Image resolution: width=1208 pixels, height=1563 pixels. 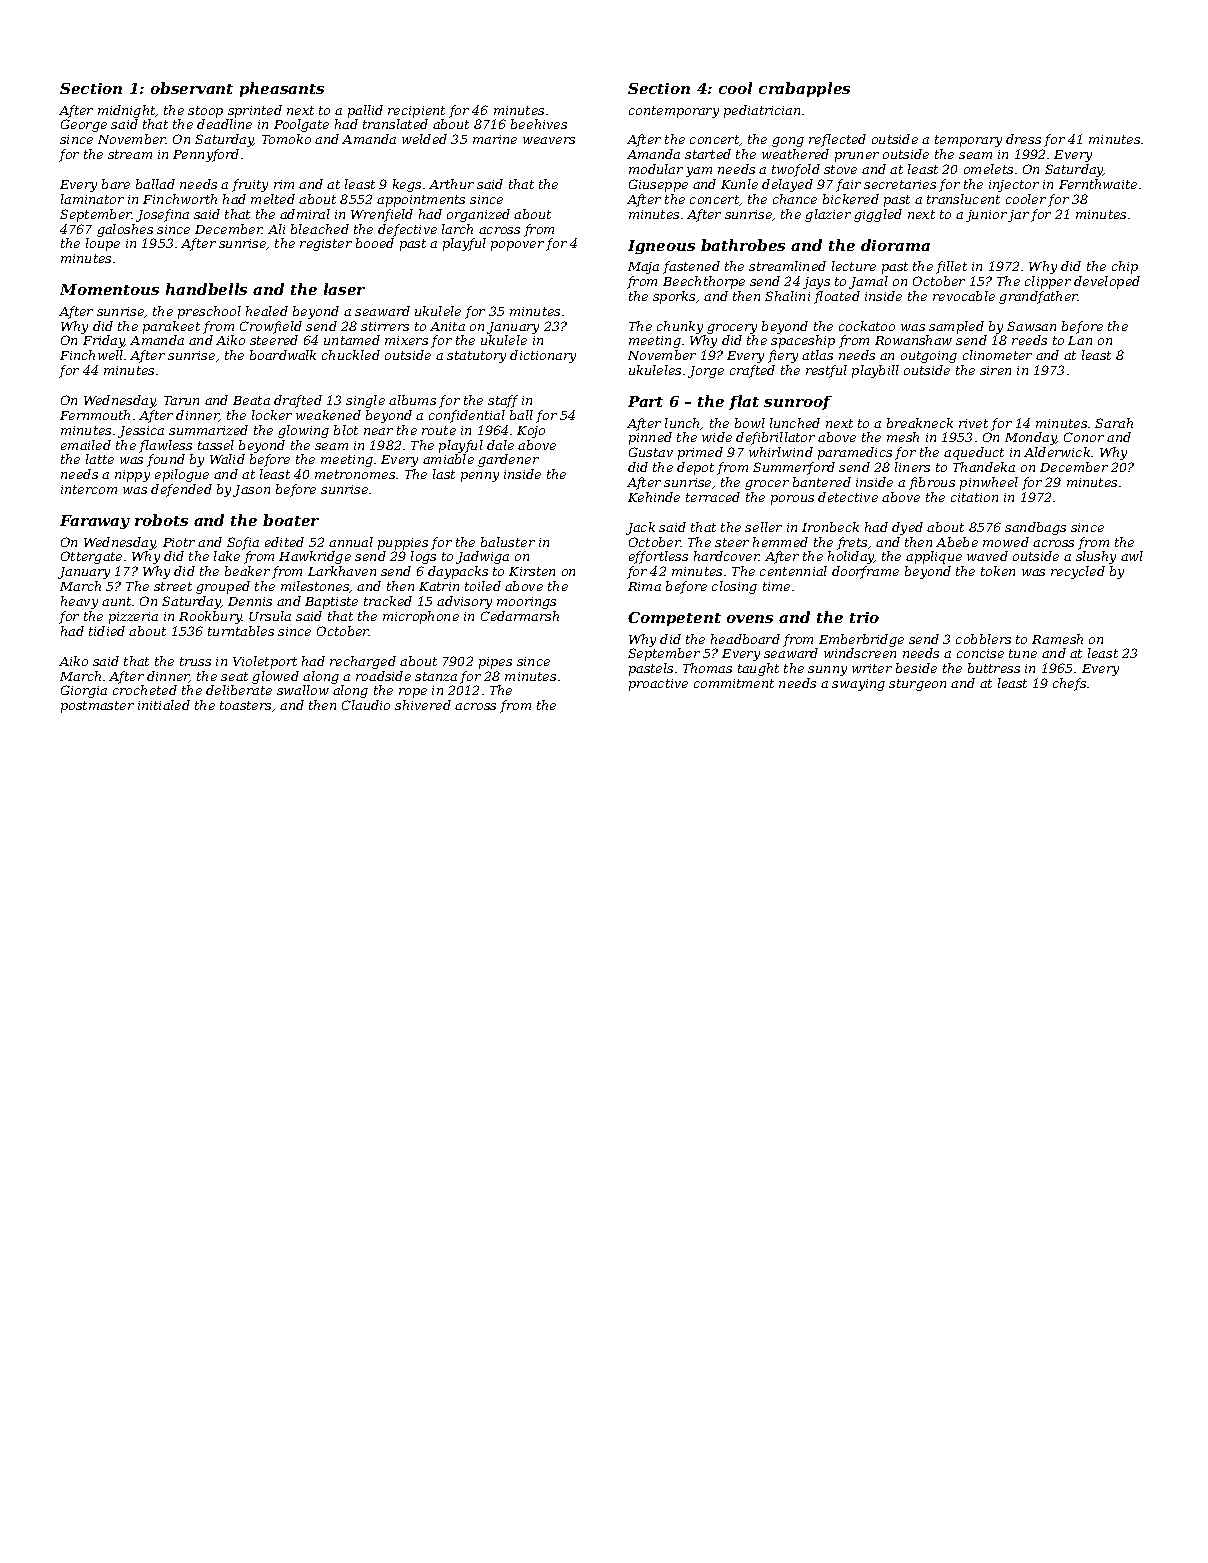 I want to click on recycled, so click(x=1078, y=572).
